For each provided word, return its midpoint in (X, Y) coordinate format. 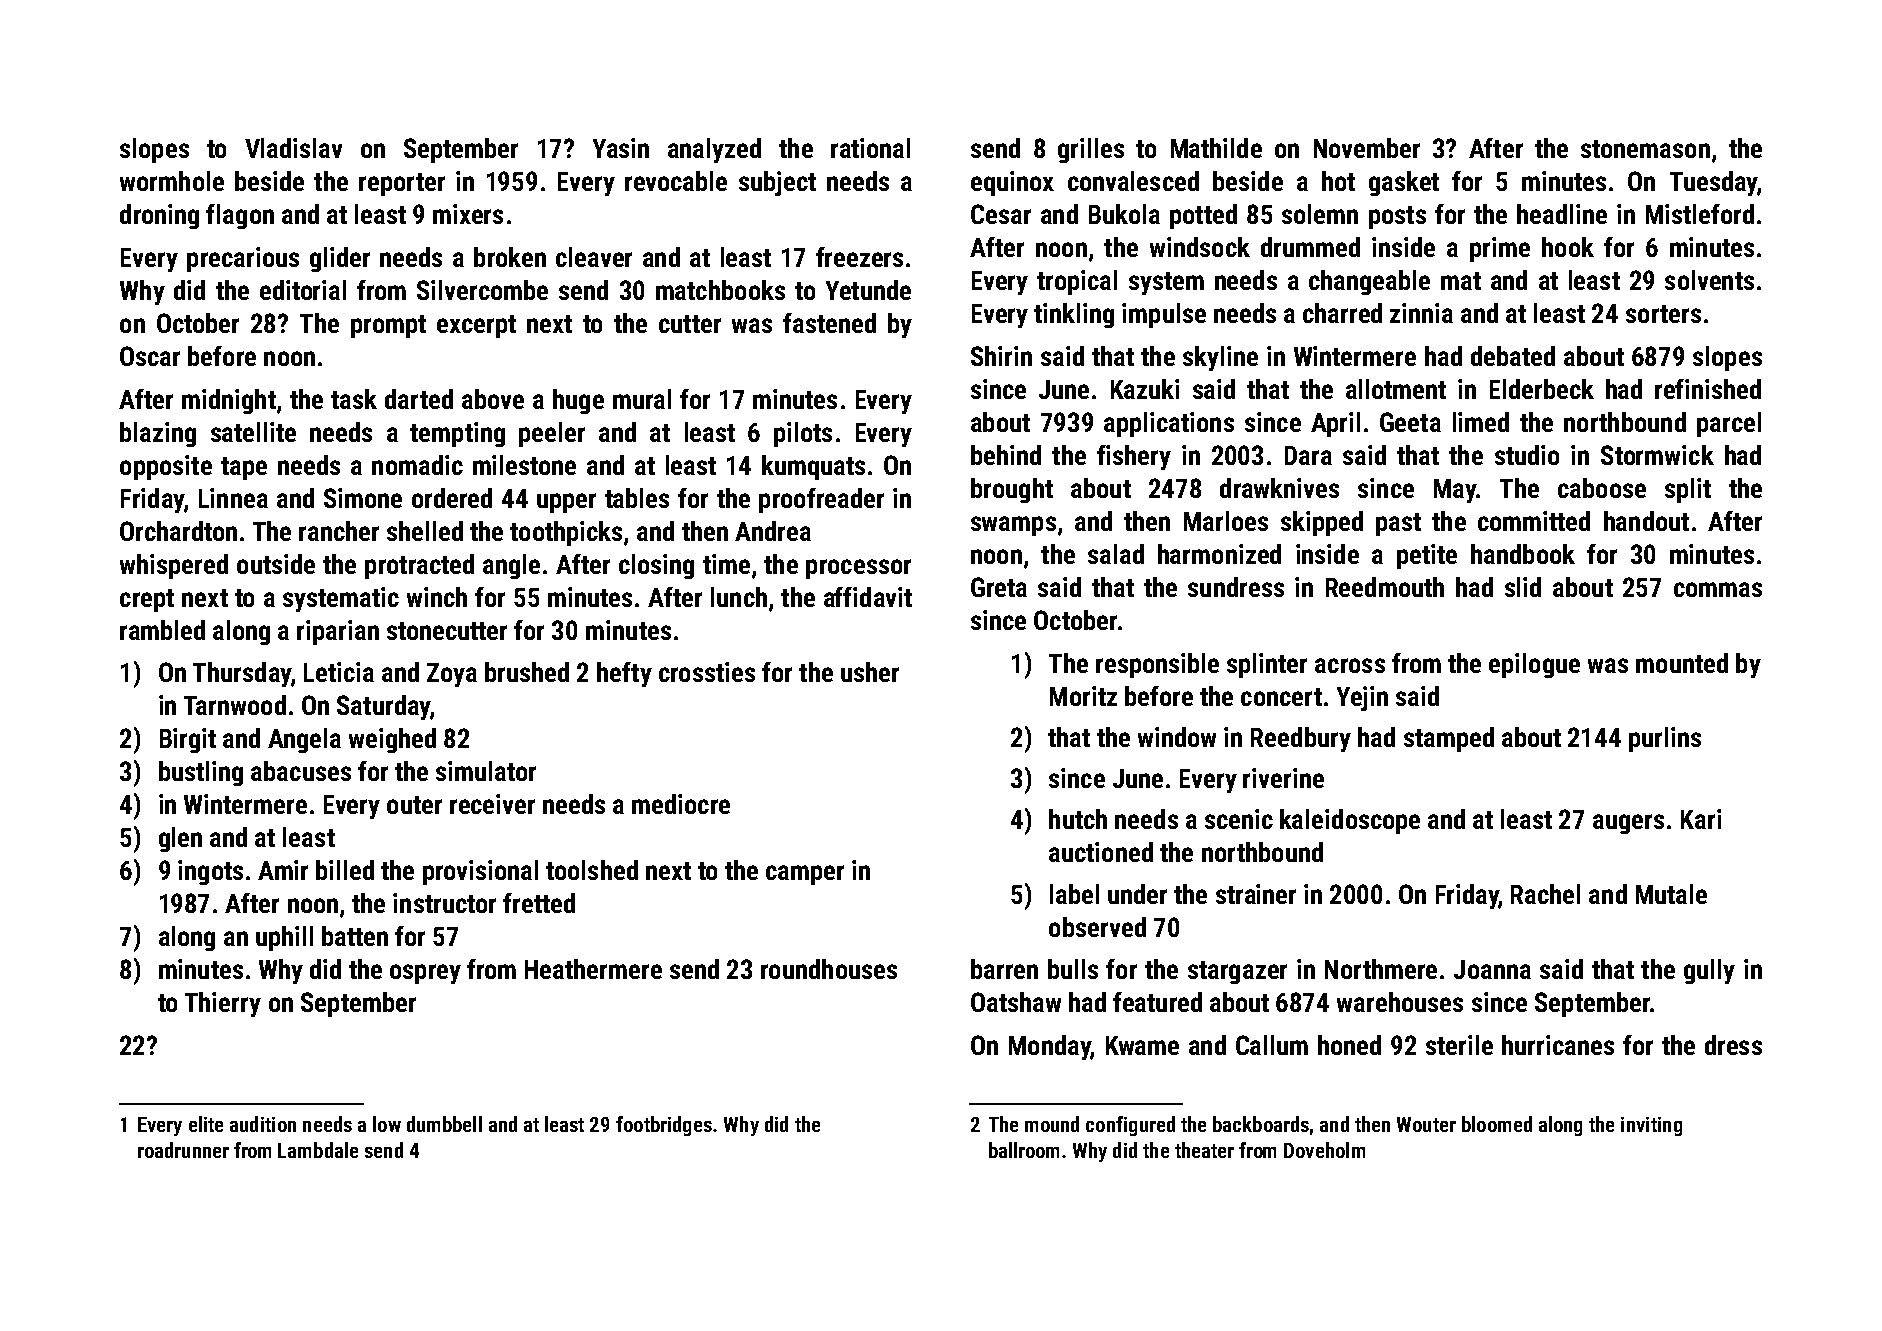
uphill (284, 938)
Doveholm (1324, 1150)
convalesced (1133, 181)
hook (1568, 247)
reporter (402, 184)
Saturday (383, 707)
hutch (1078, 819)
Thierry (223, 1004)
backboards (1261, 1124)
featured (1157, 1002)
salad (1116, 554)
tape (244, 468)
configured (1130, 1126)
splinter (1267, 665)
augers (1628, 824)
